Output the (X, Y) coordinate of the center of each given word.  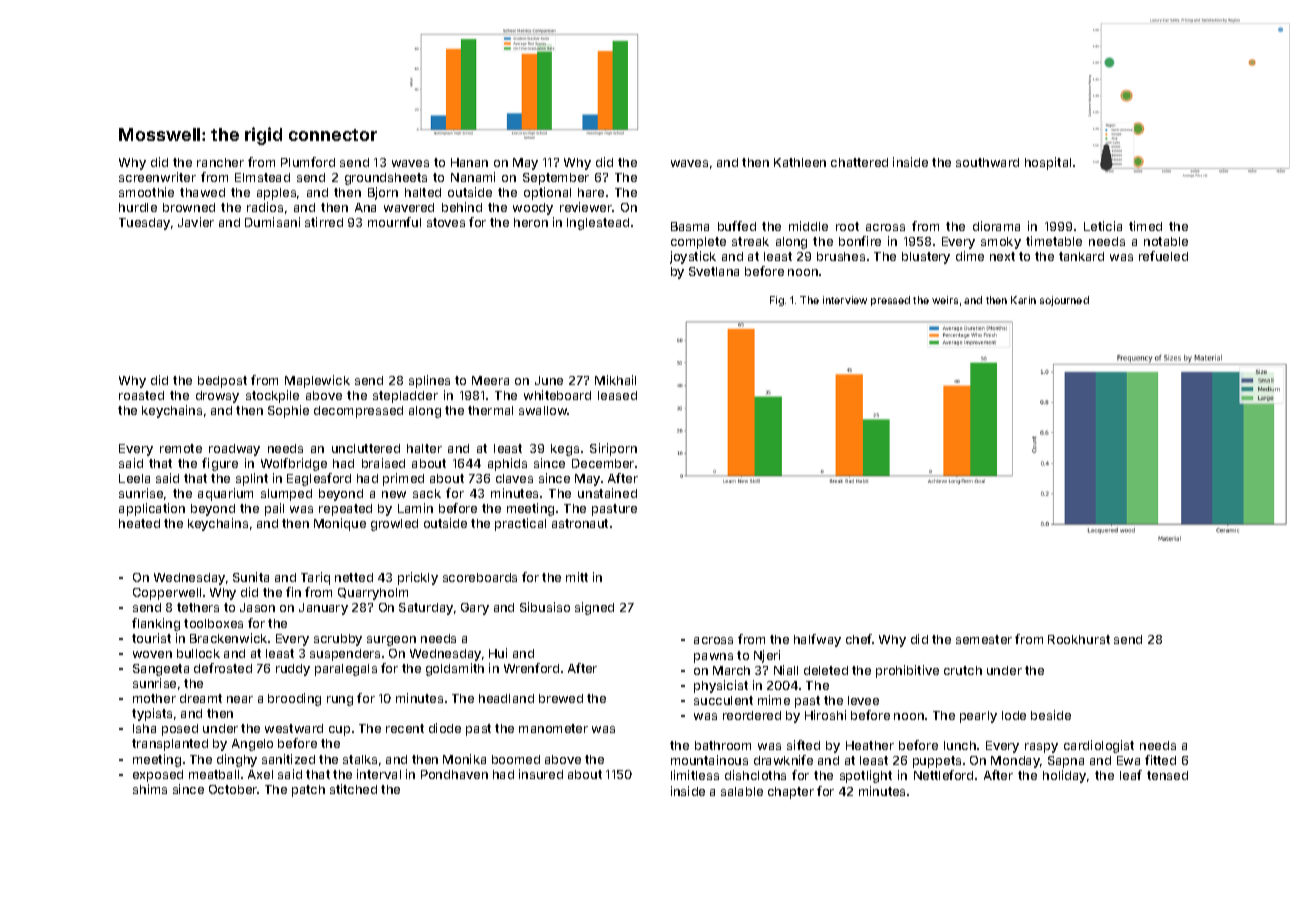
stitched (353, 789)
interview (845, 300)
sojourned (1064, 301)
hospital (1048, 163)
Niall (786, 670)
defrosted (223, 668)
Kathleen (800, 162)
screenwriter (157, 177)
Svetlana (714, 271)
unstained (607, 493)
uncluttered (366, 448)
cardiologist (1099, 746)
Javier (196, 222)
